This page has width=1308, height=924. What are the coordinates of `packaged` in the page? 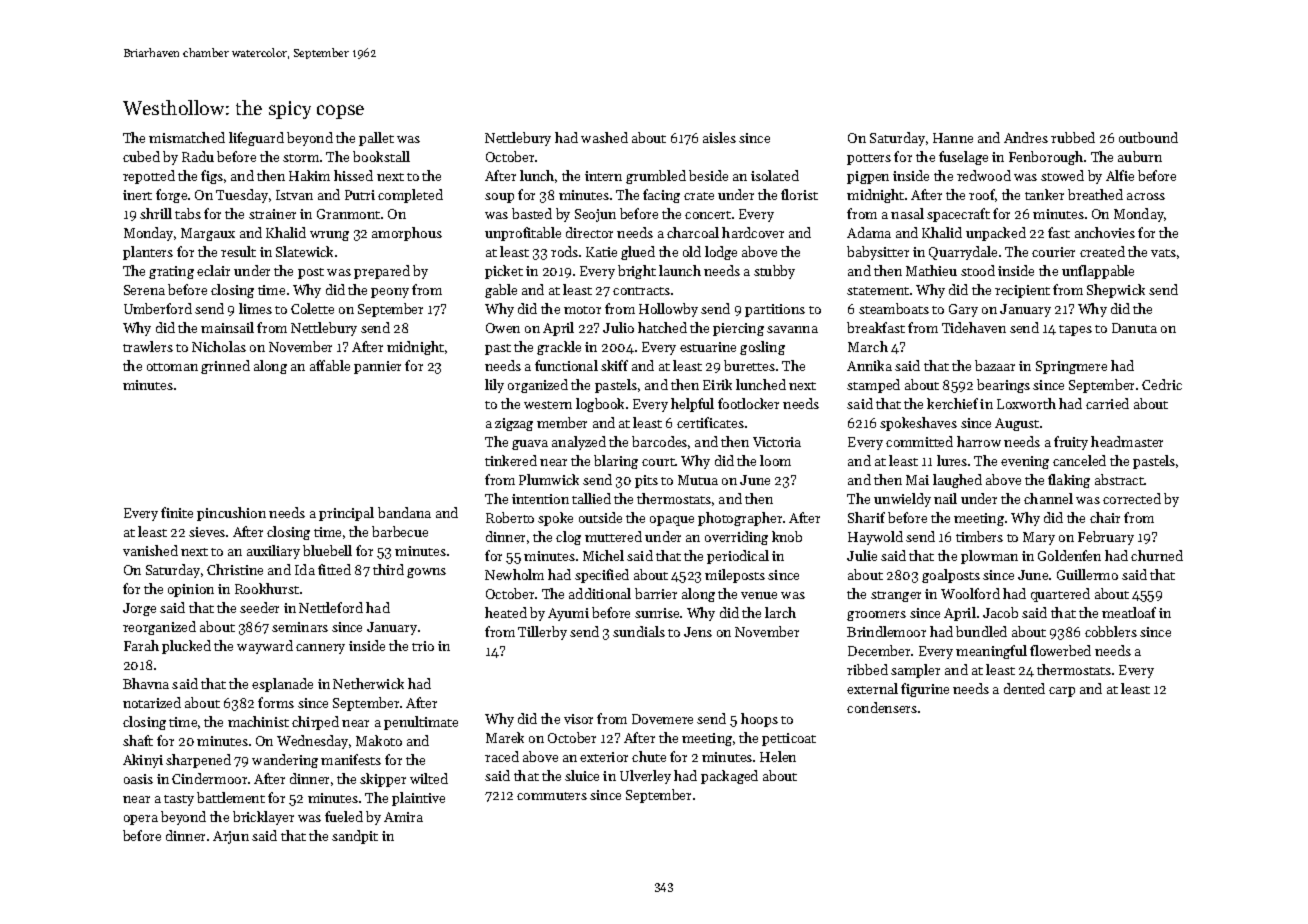 It's located at (729, 777).
